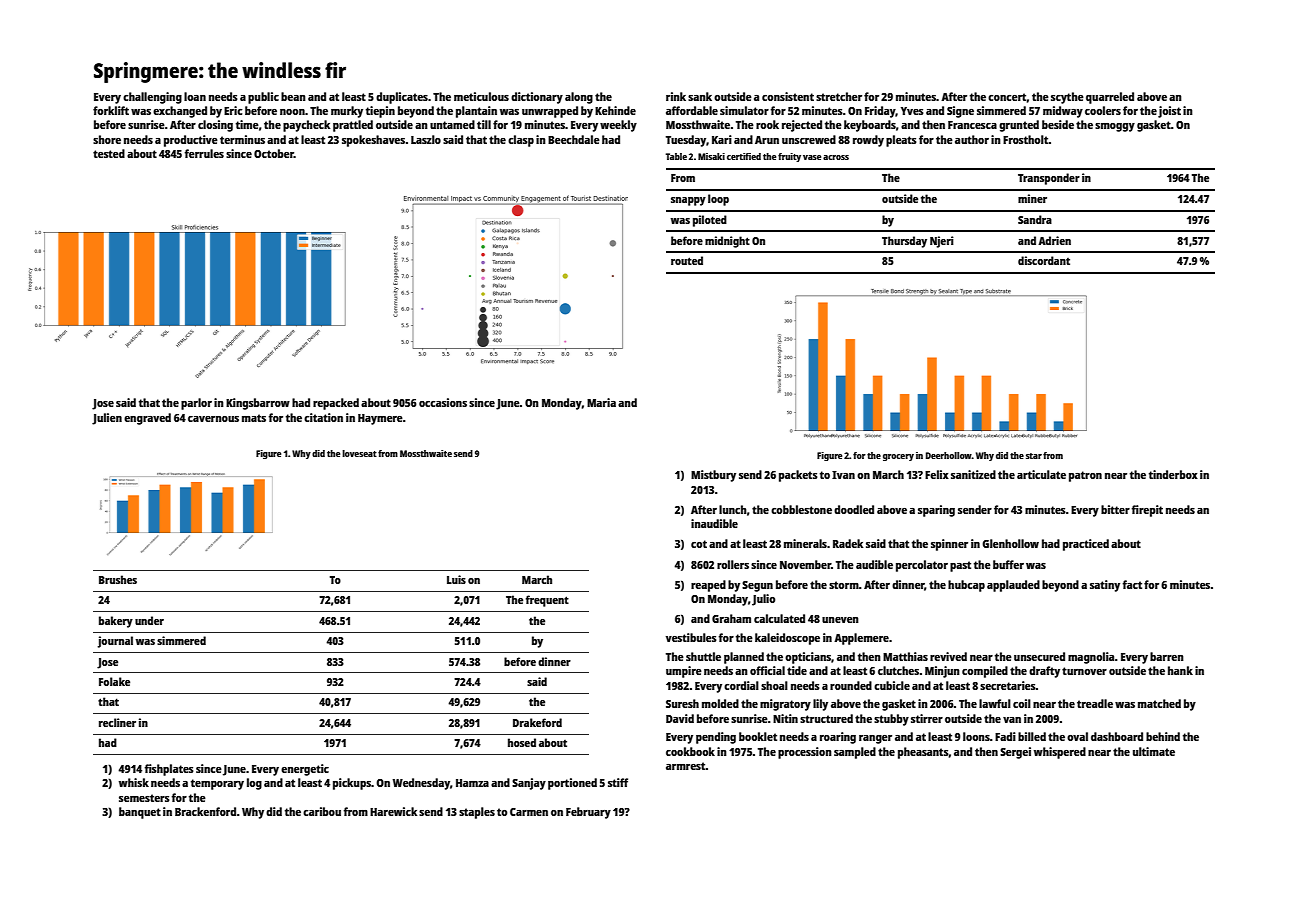  Describe the element at coordinates (972, 125) in the image. I see `Francesca` at that location.
